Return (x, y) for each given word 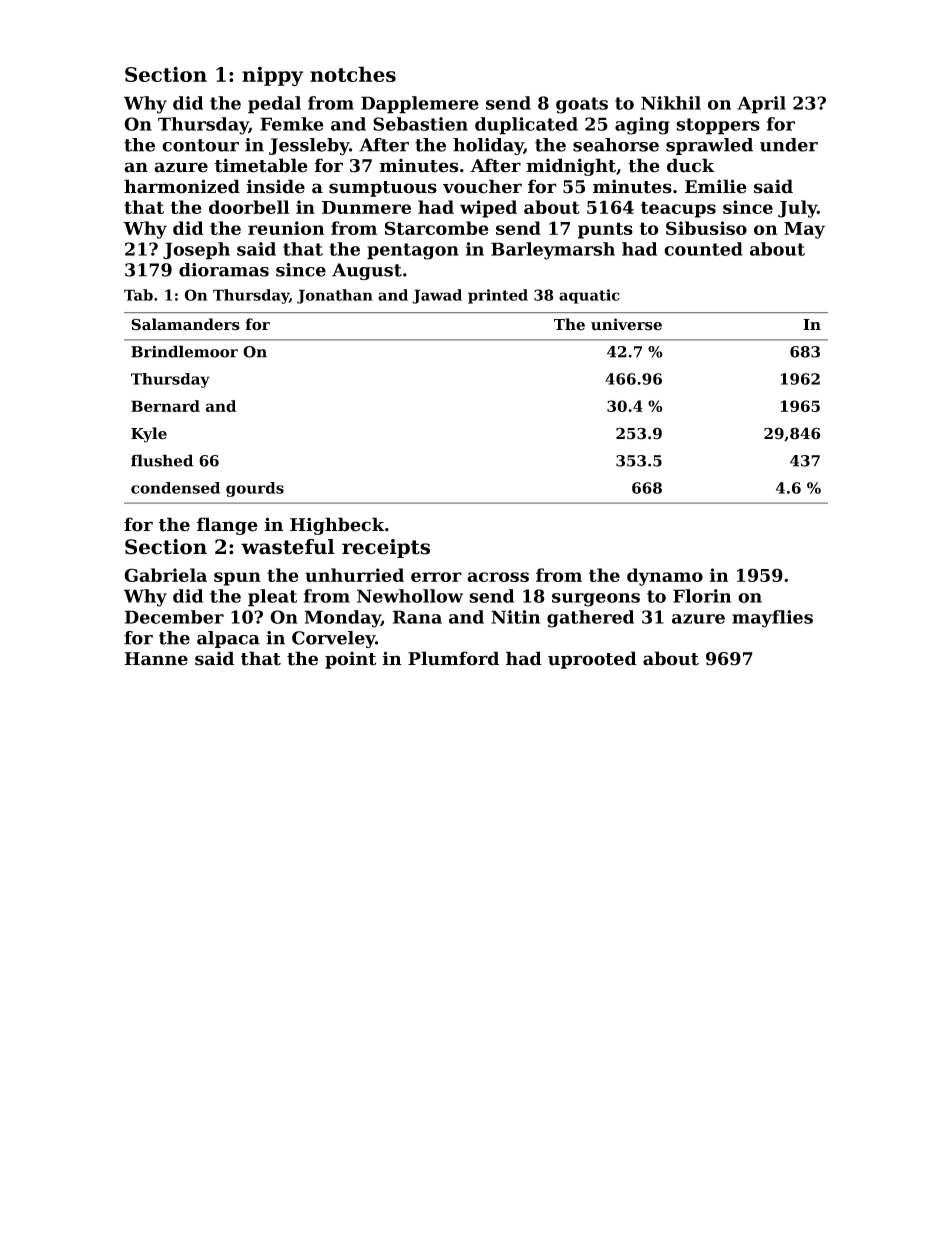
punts (605, 230)
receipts (386, 548)
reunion (286, 228)
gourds (255, 489)
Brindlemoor (184, 351)
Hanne (156, 659)
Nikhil (671, 103)
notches (353, 74)
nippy (272, 77)
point (350, 660)
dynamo (665, 577)
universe (626, 324)
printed (498, 296)
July (797, 209)
